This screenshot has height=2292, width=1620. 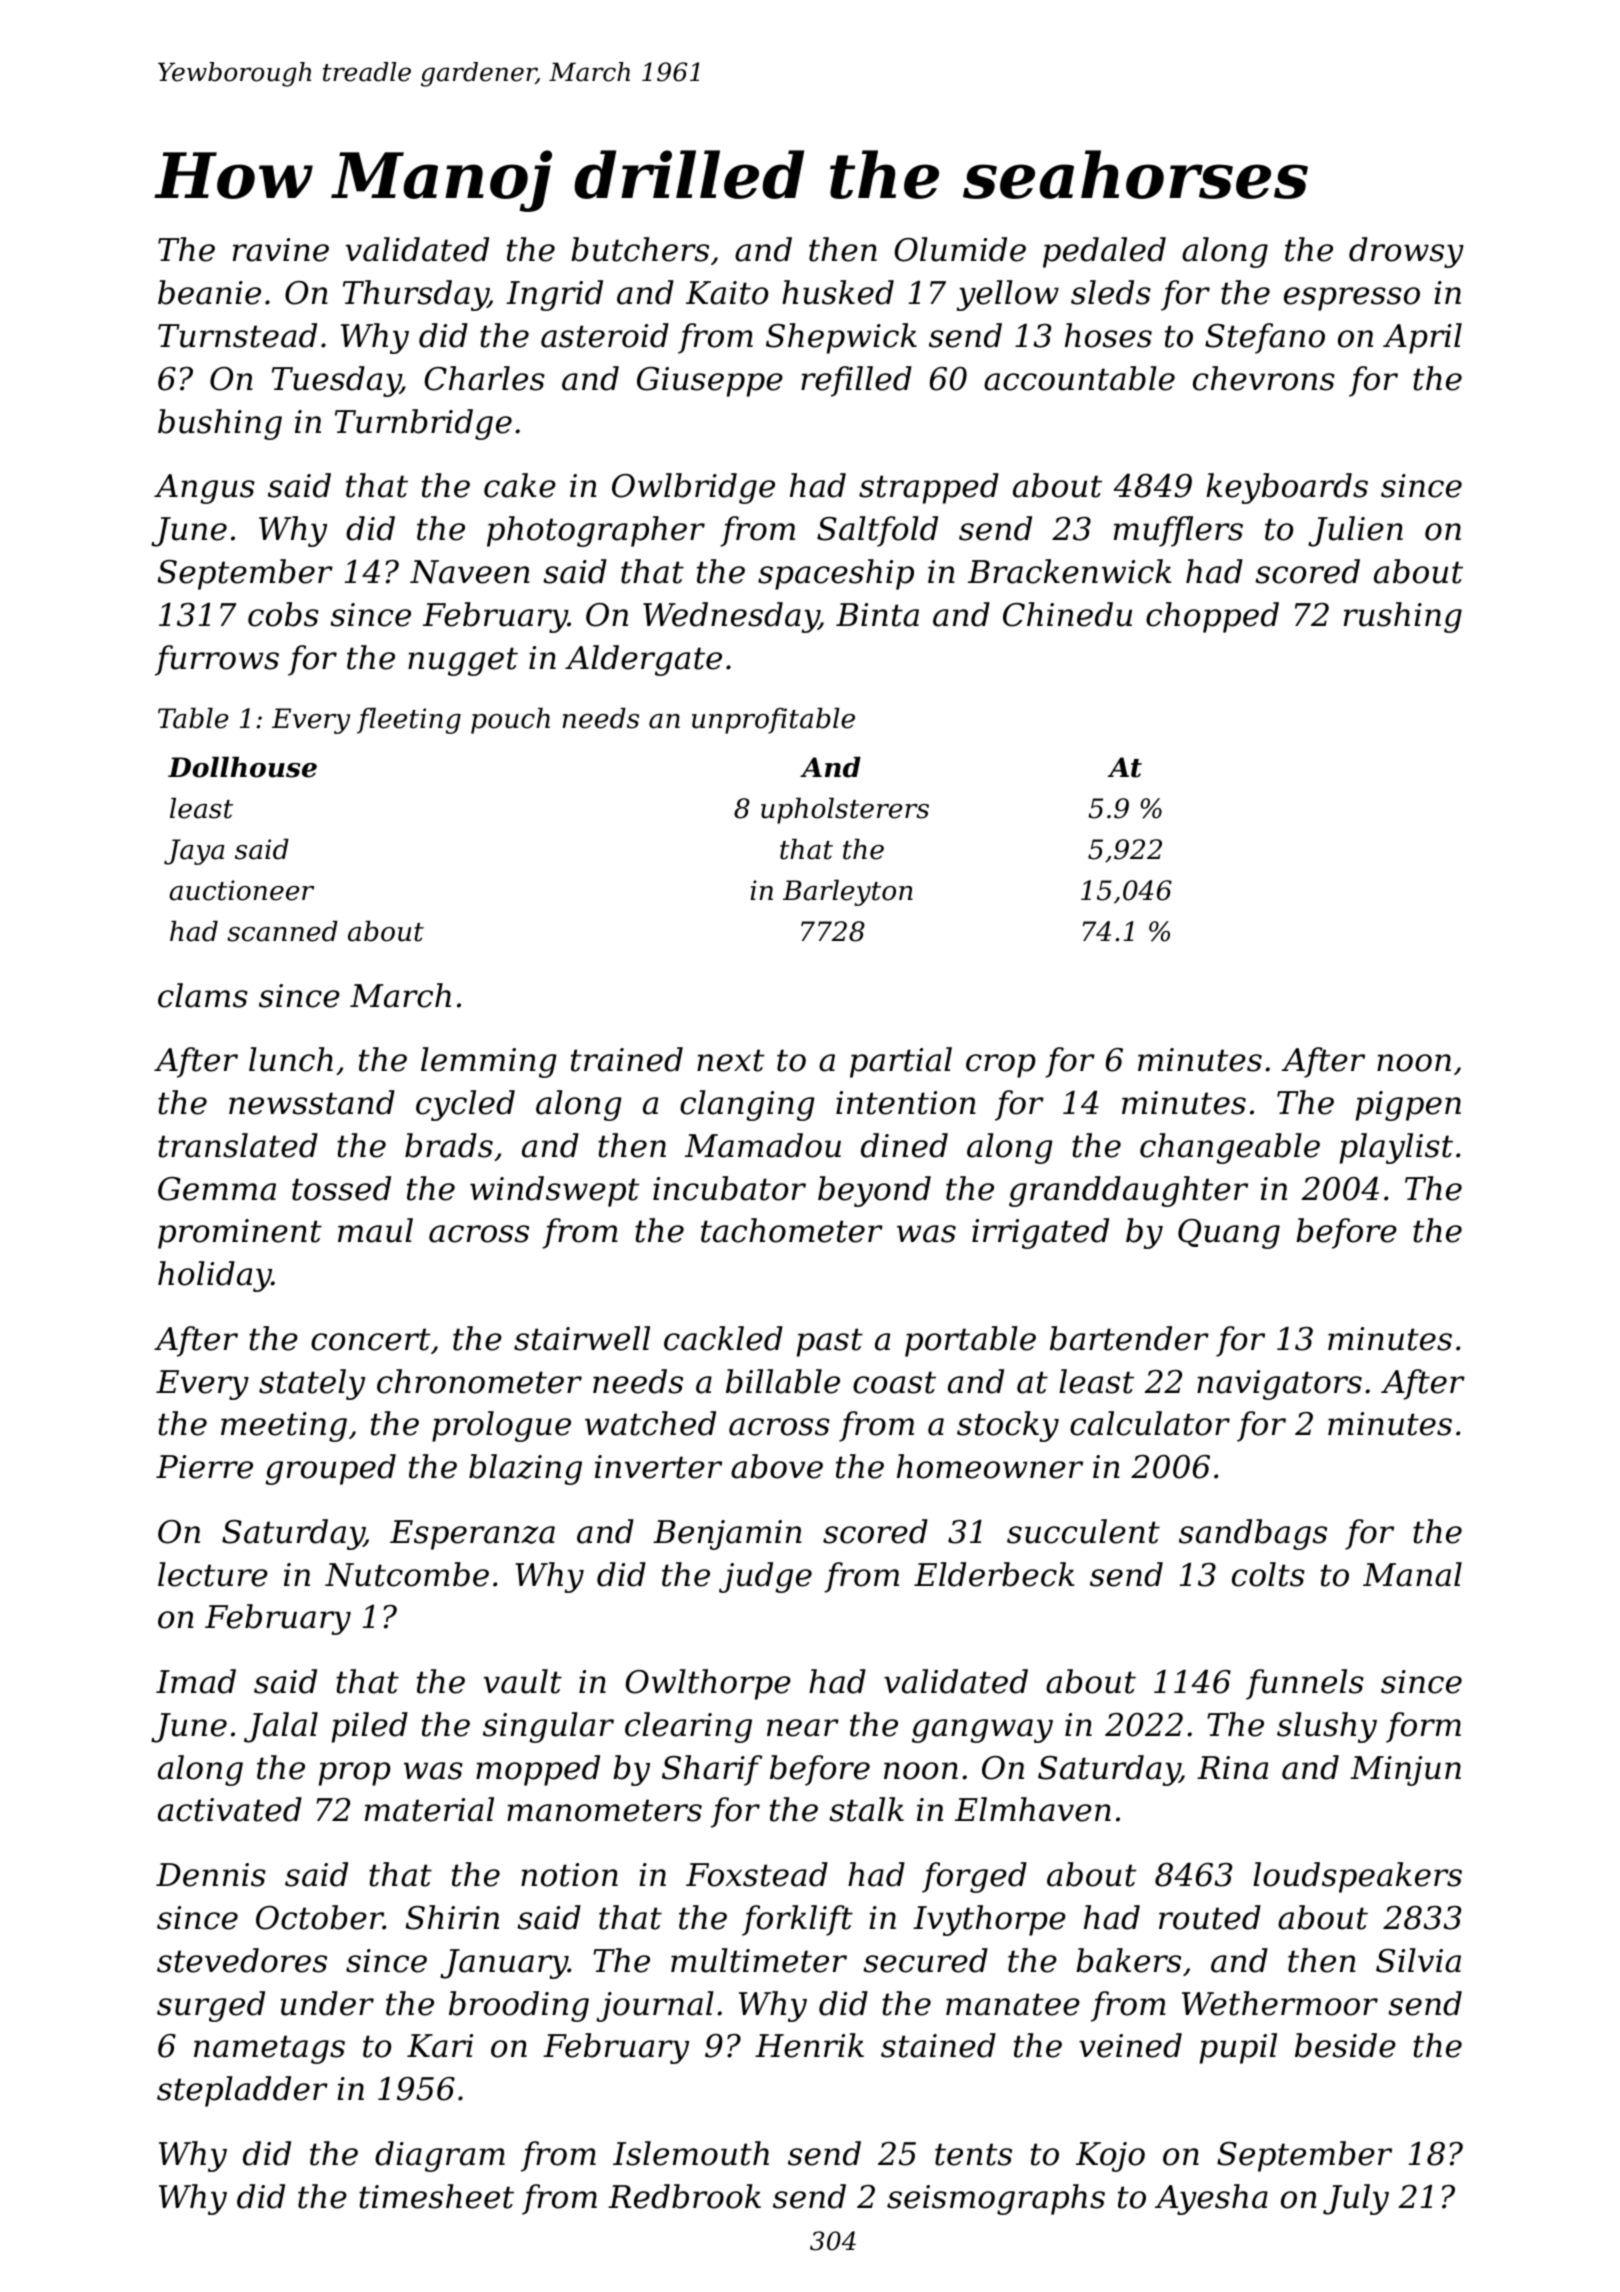 What do you see at coordinates (548, 1727) in the screenshot?
I see `singular` at bounding box center [548, 1727].
